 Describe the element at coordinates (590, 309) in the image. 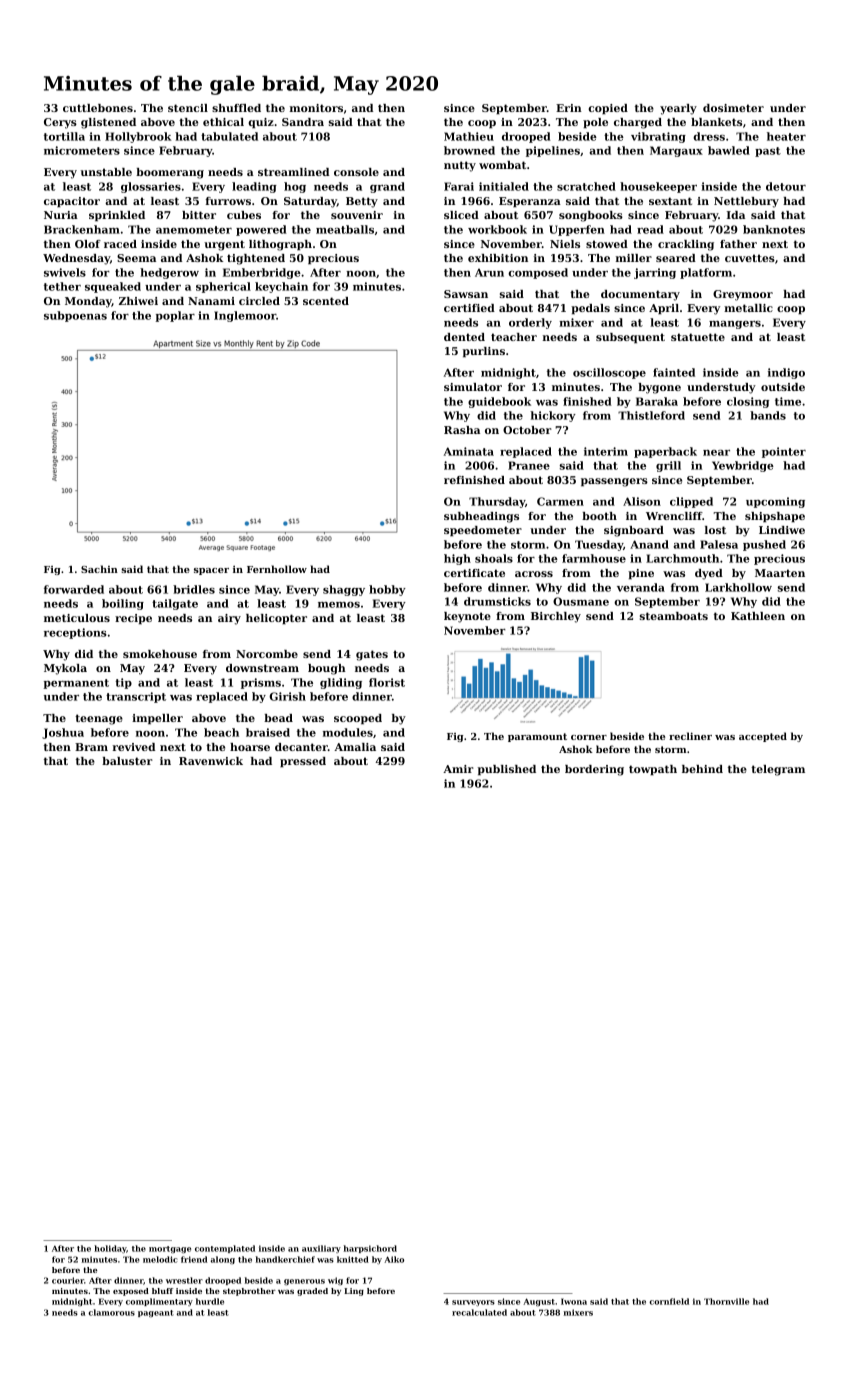

I see `pedals` at that location.
